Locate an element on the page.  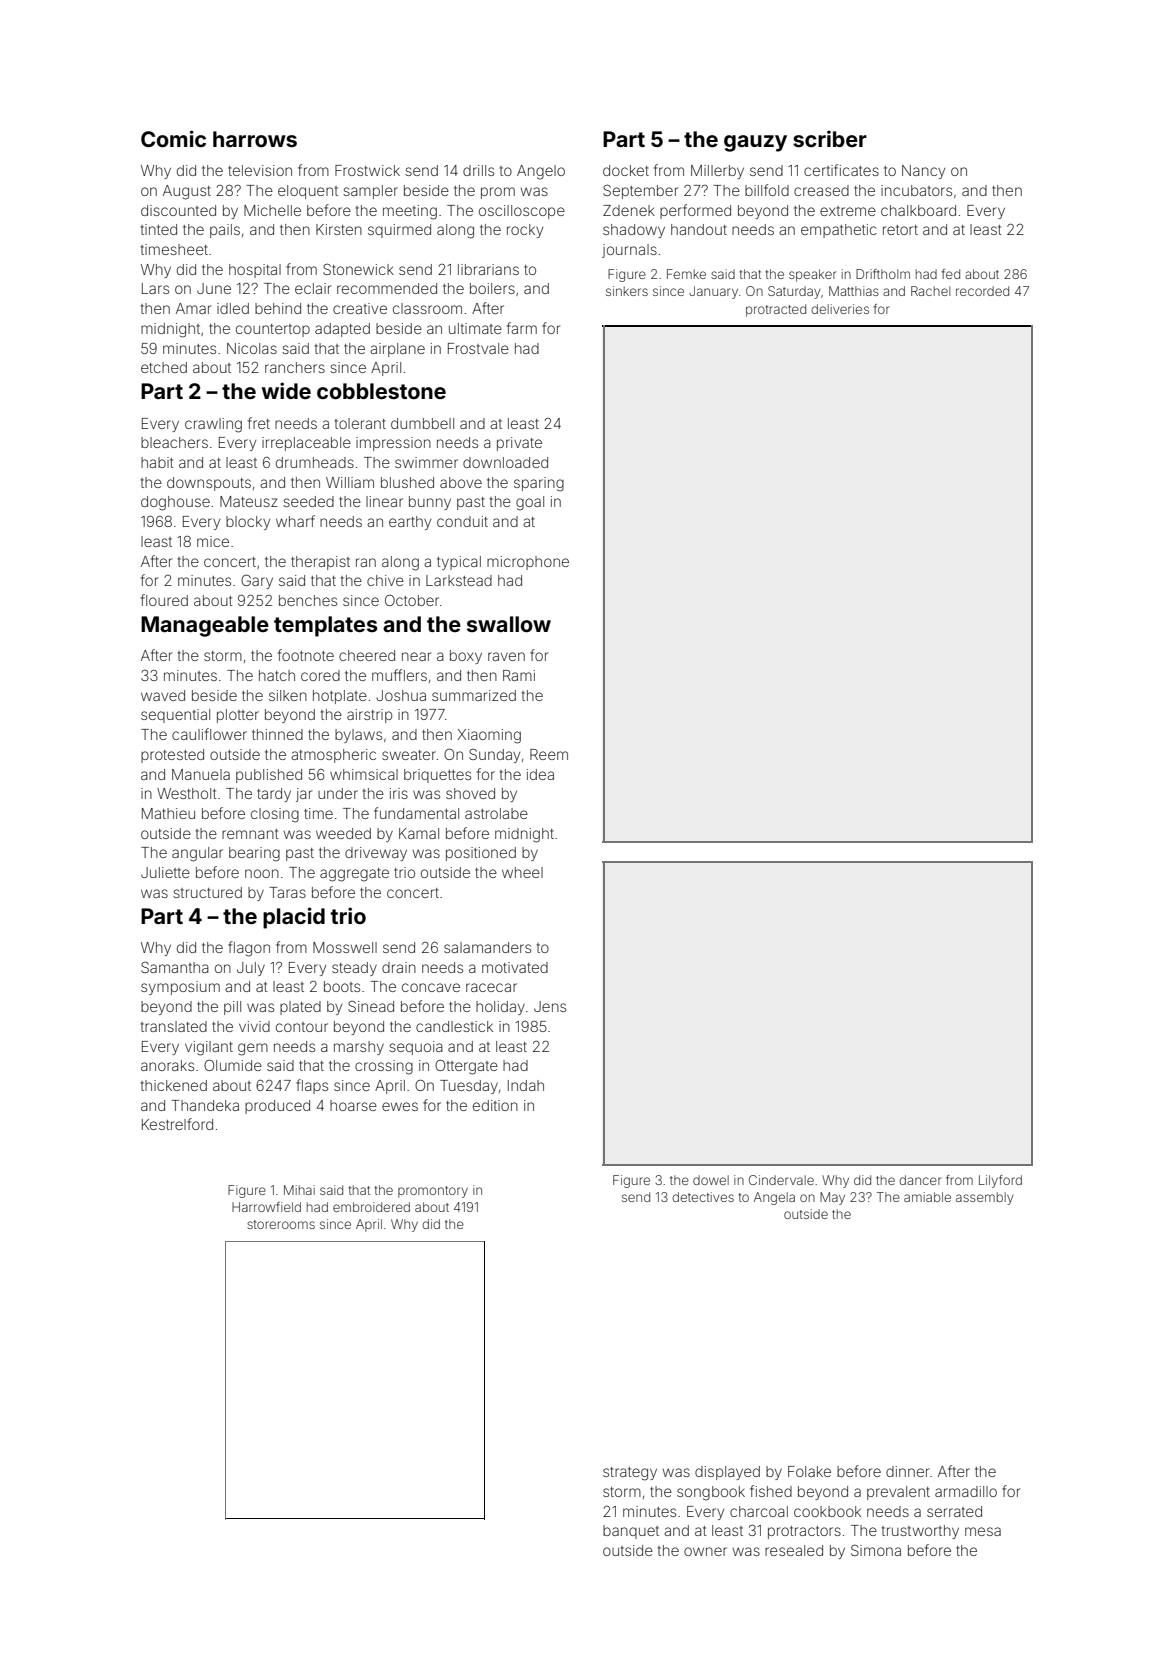
Angelo is located at coordinates (541, 172).
